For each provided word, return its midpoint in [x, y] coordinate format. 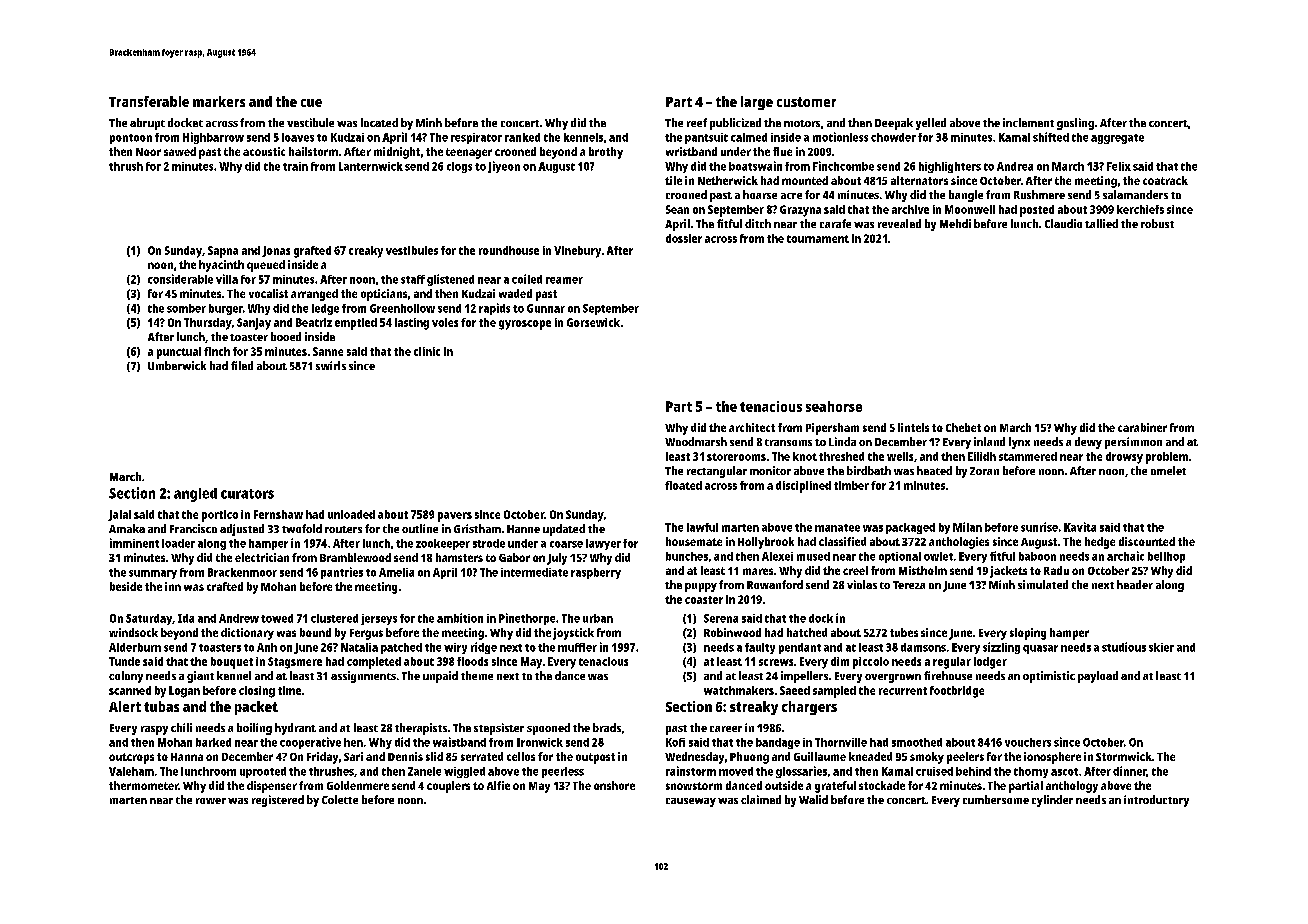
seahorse [834, 406]
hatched [807, 632]
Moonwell [970, 209]
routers [343, 529]
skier [1161, 647]
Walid [813, 799]
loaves [298, 137]
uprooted [263, 772]
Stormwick [1124, 756]
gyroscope [525, 325]
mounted [805, 180]
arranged [314, 295]
